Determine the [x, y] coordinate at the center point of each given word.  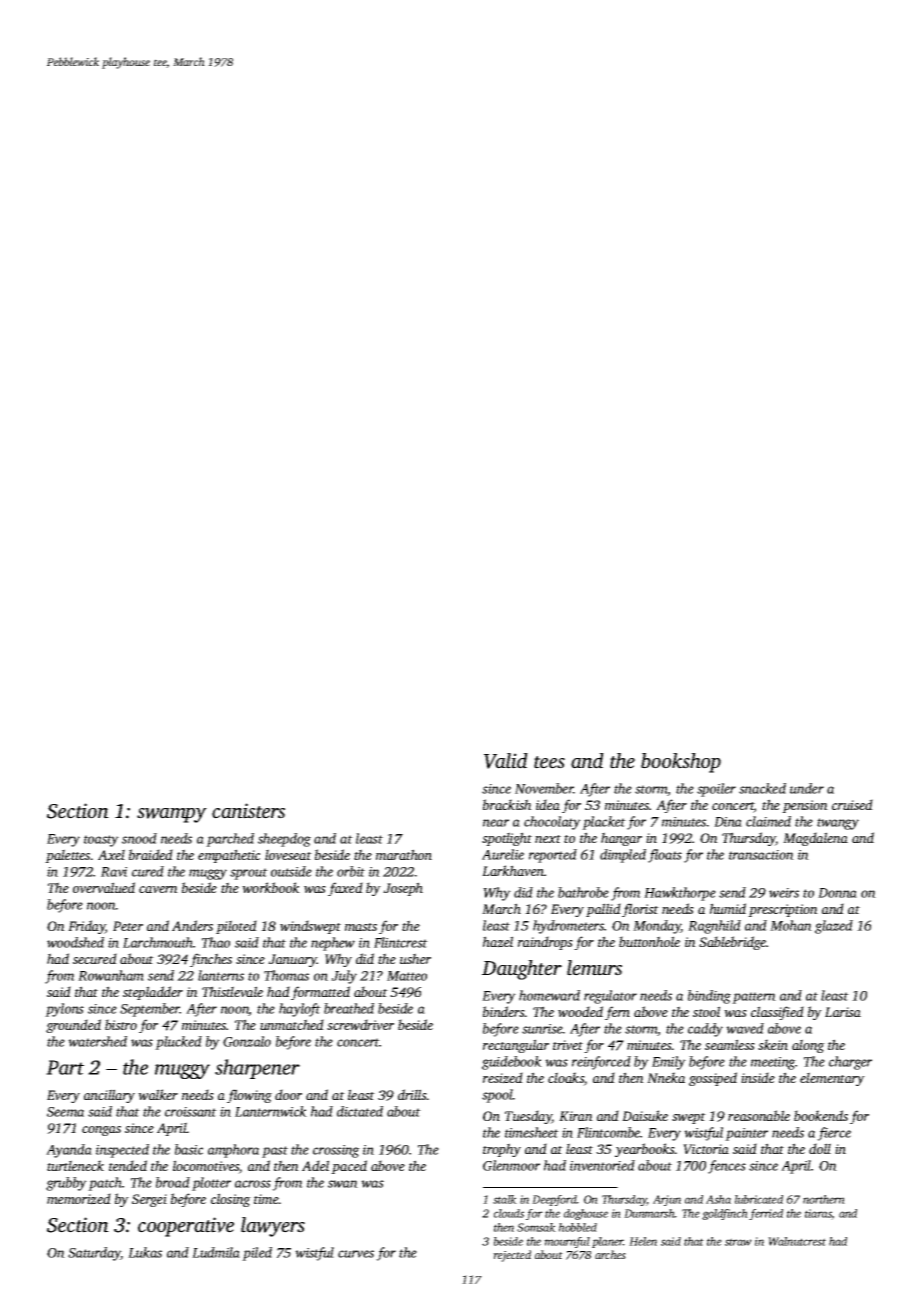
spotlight [507, 839]
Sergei [149, 1200]
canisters [248, 811]
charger [850, 1063]
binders [504, 1011]
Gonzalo [247, 1041]
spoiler [716, 790]
